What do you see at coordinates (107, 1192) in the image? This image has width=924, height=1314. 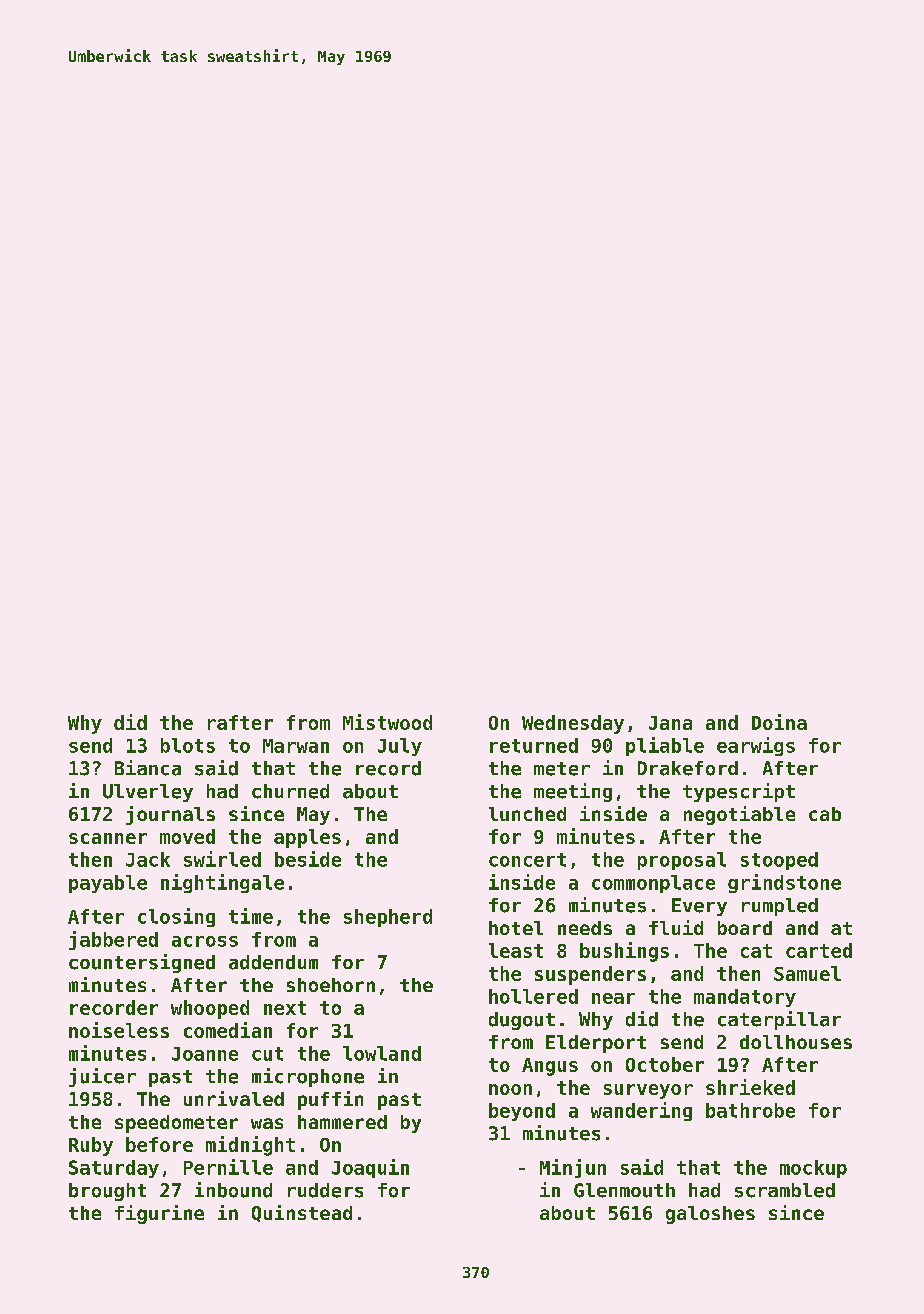 I see `brought` at bounding box center [107, 1192].
